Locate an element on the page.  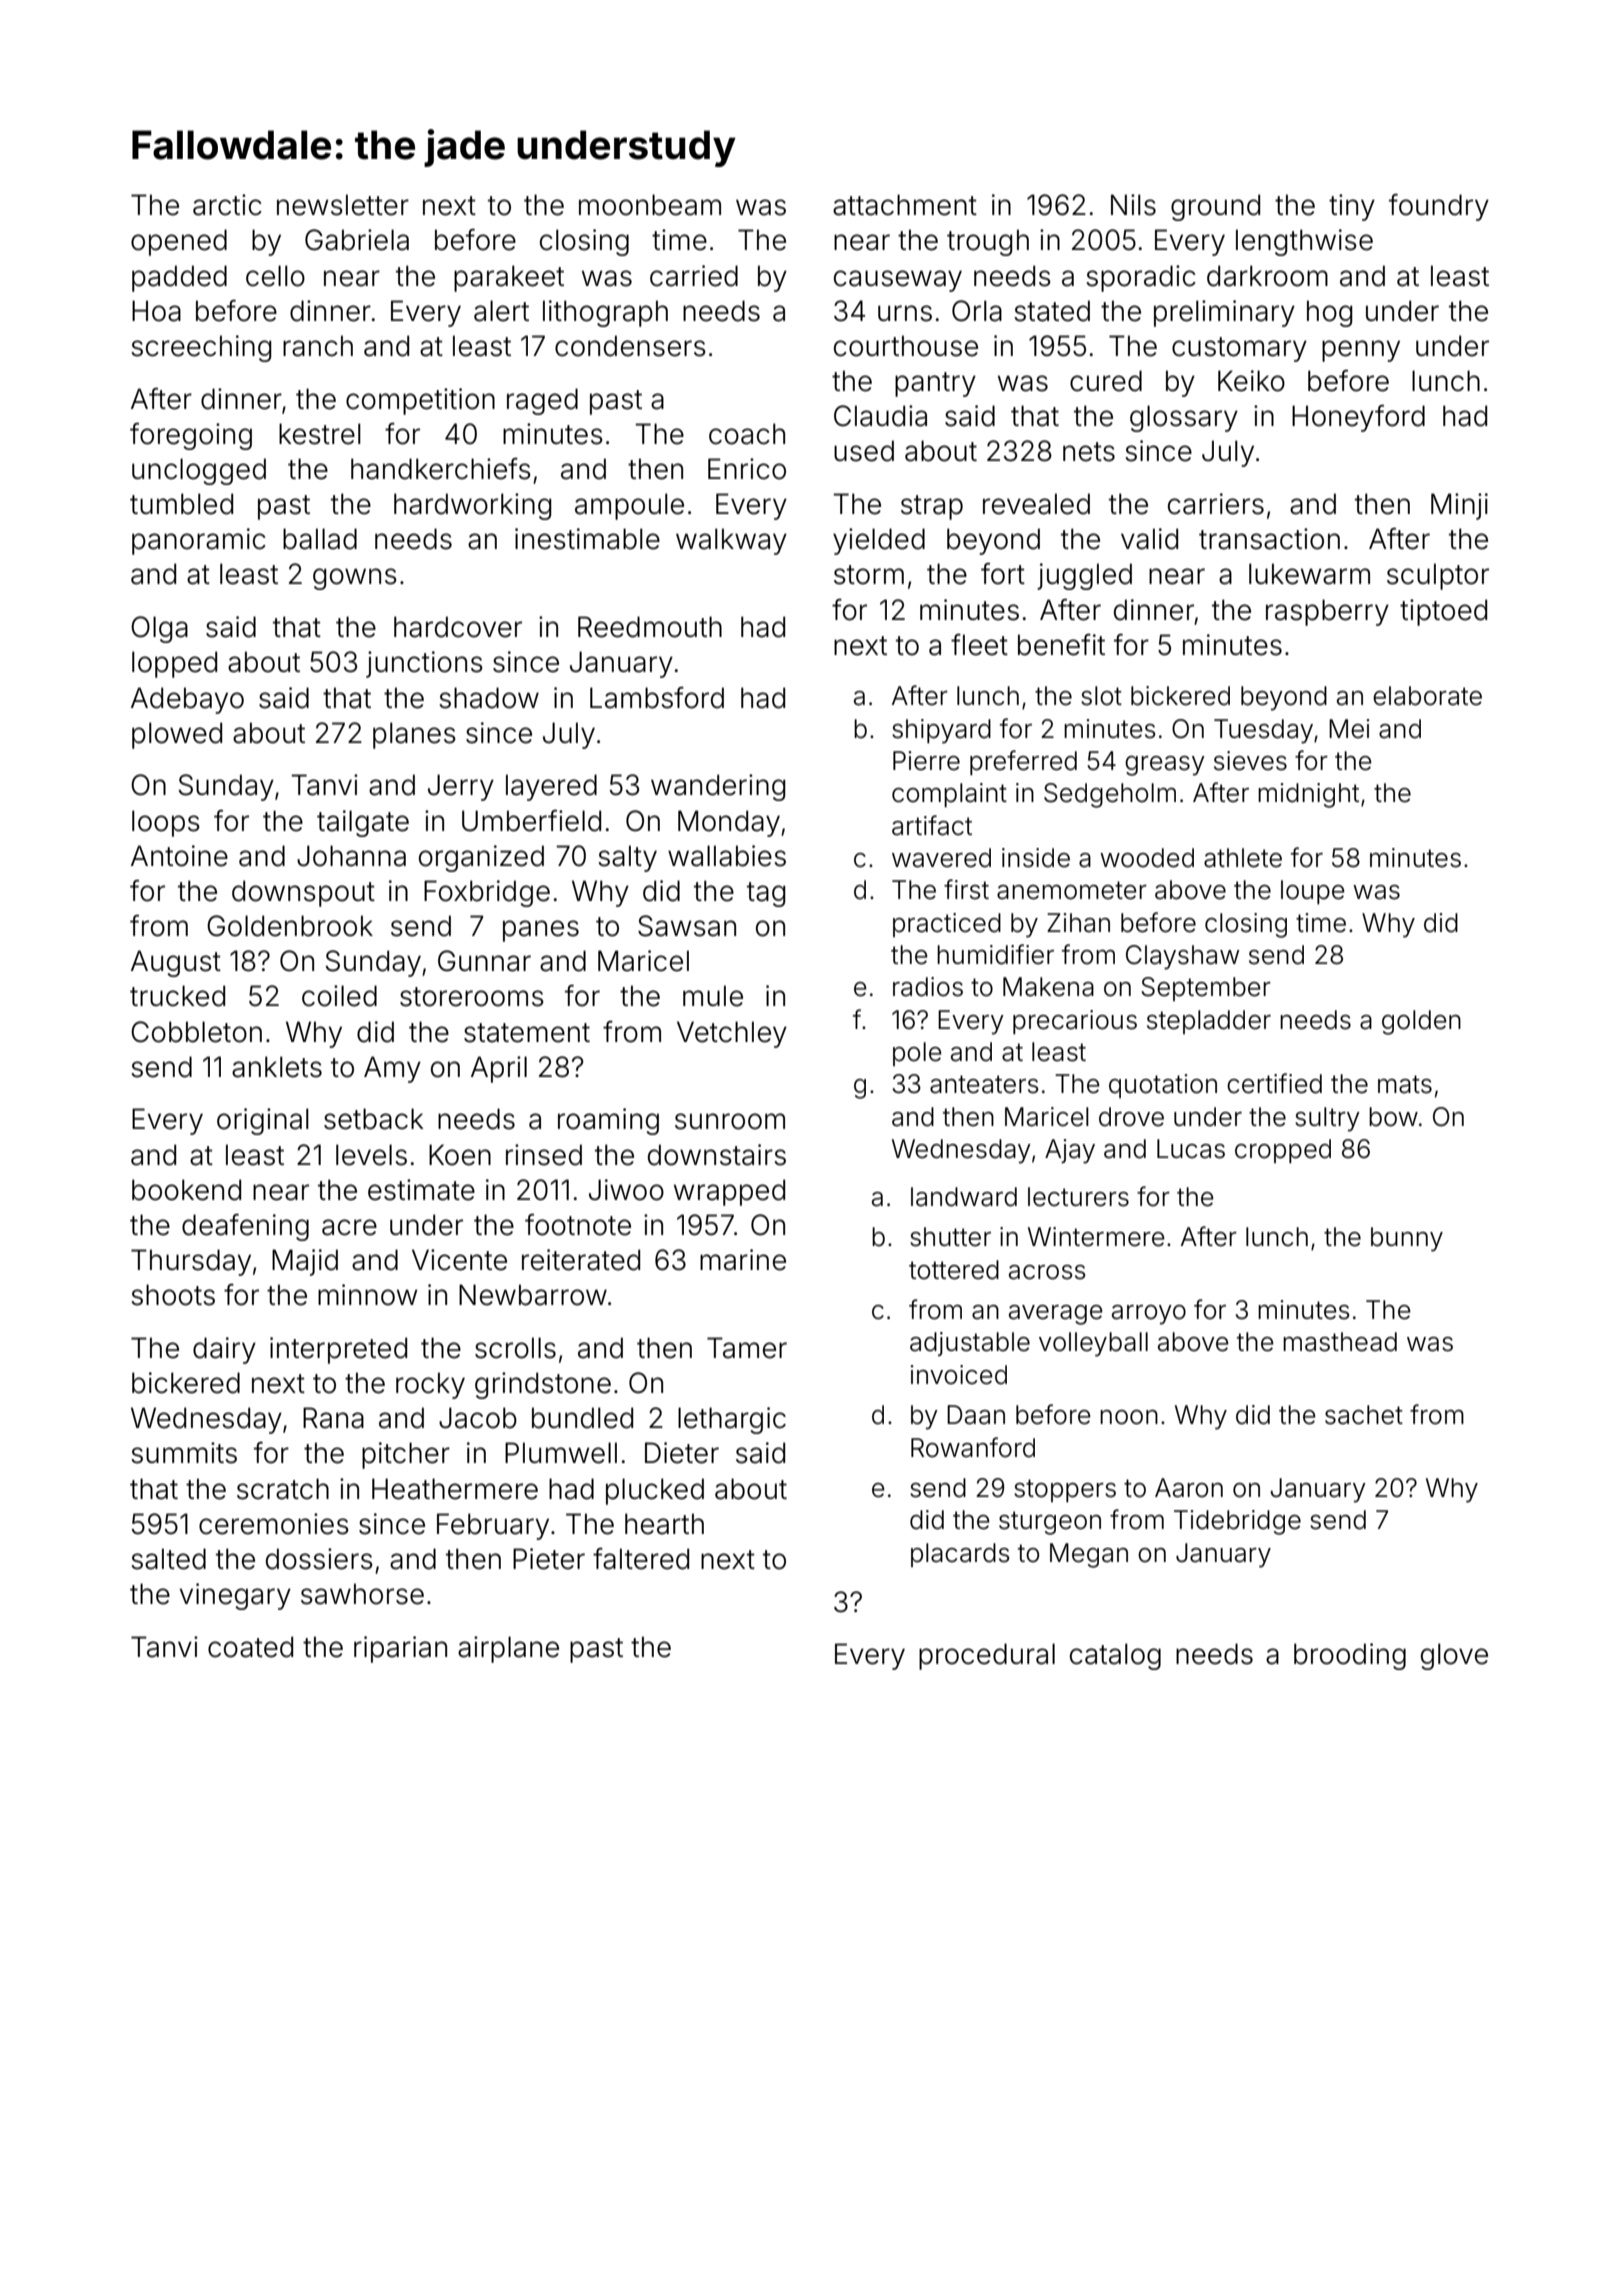
Honeyford is located at coordinates (1358, 418).
